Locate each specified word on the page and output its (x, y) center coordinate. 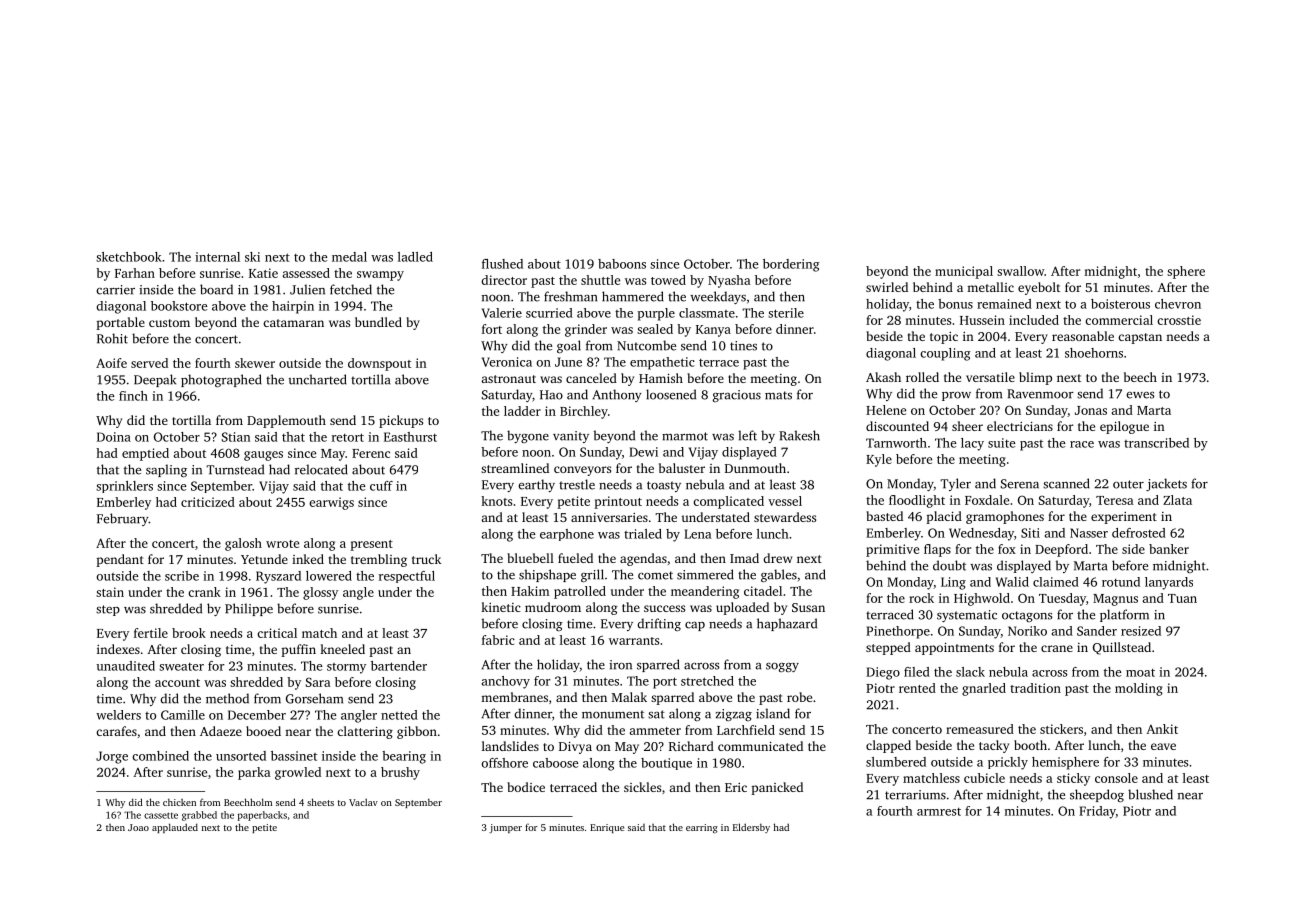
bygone (528, 436)
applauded (175, 828)
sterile (786, 313)
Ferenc (371, 453)
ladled (415, 257)
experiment (1124, 518)
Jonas (1091, 410)
